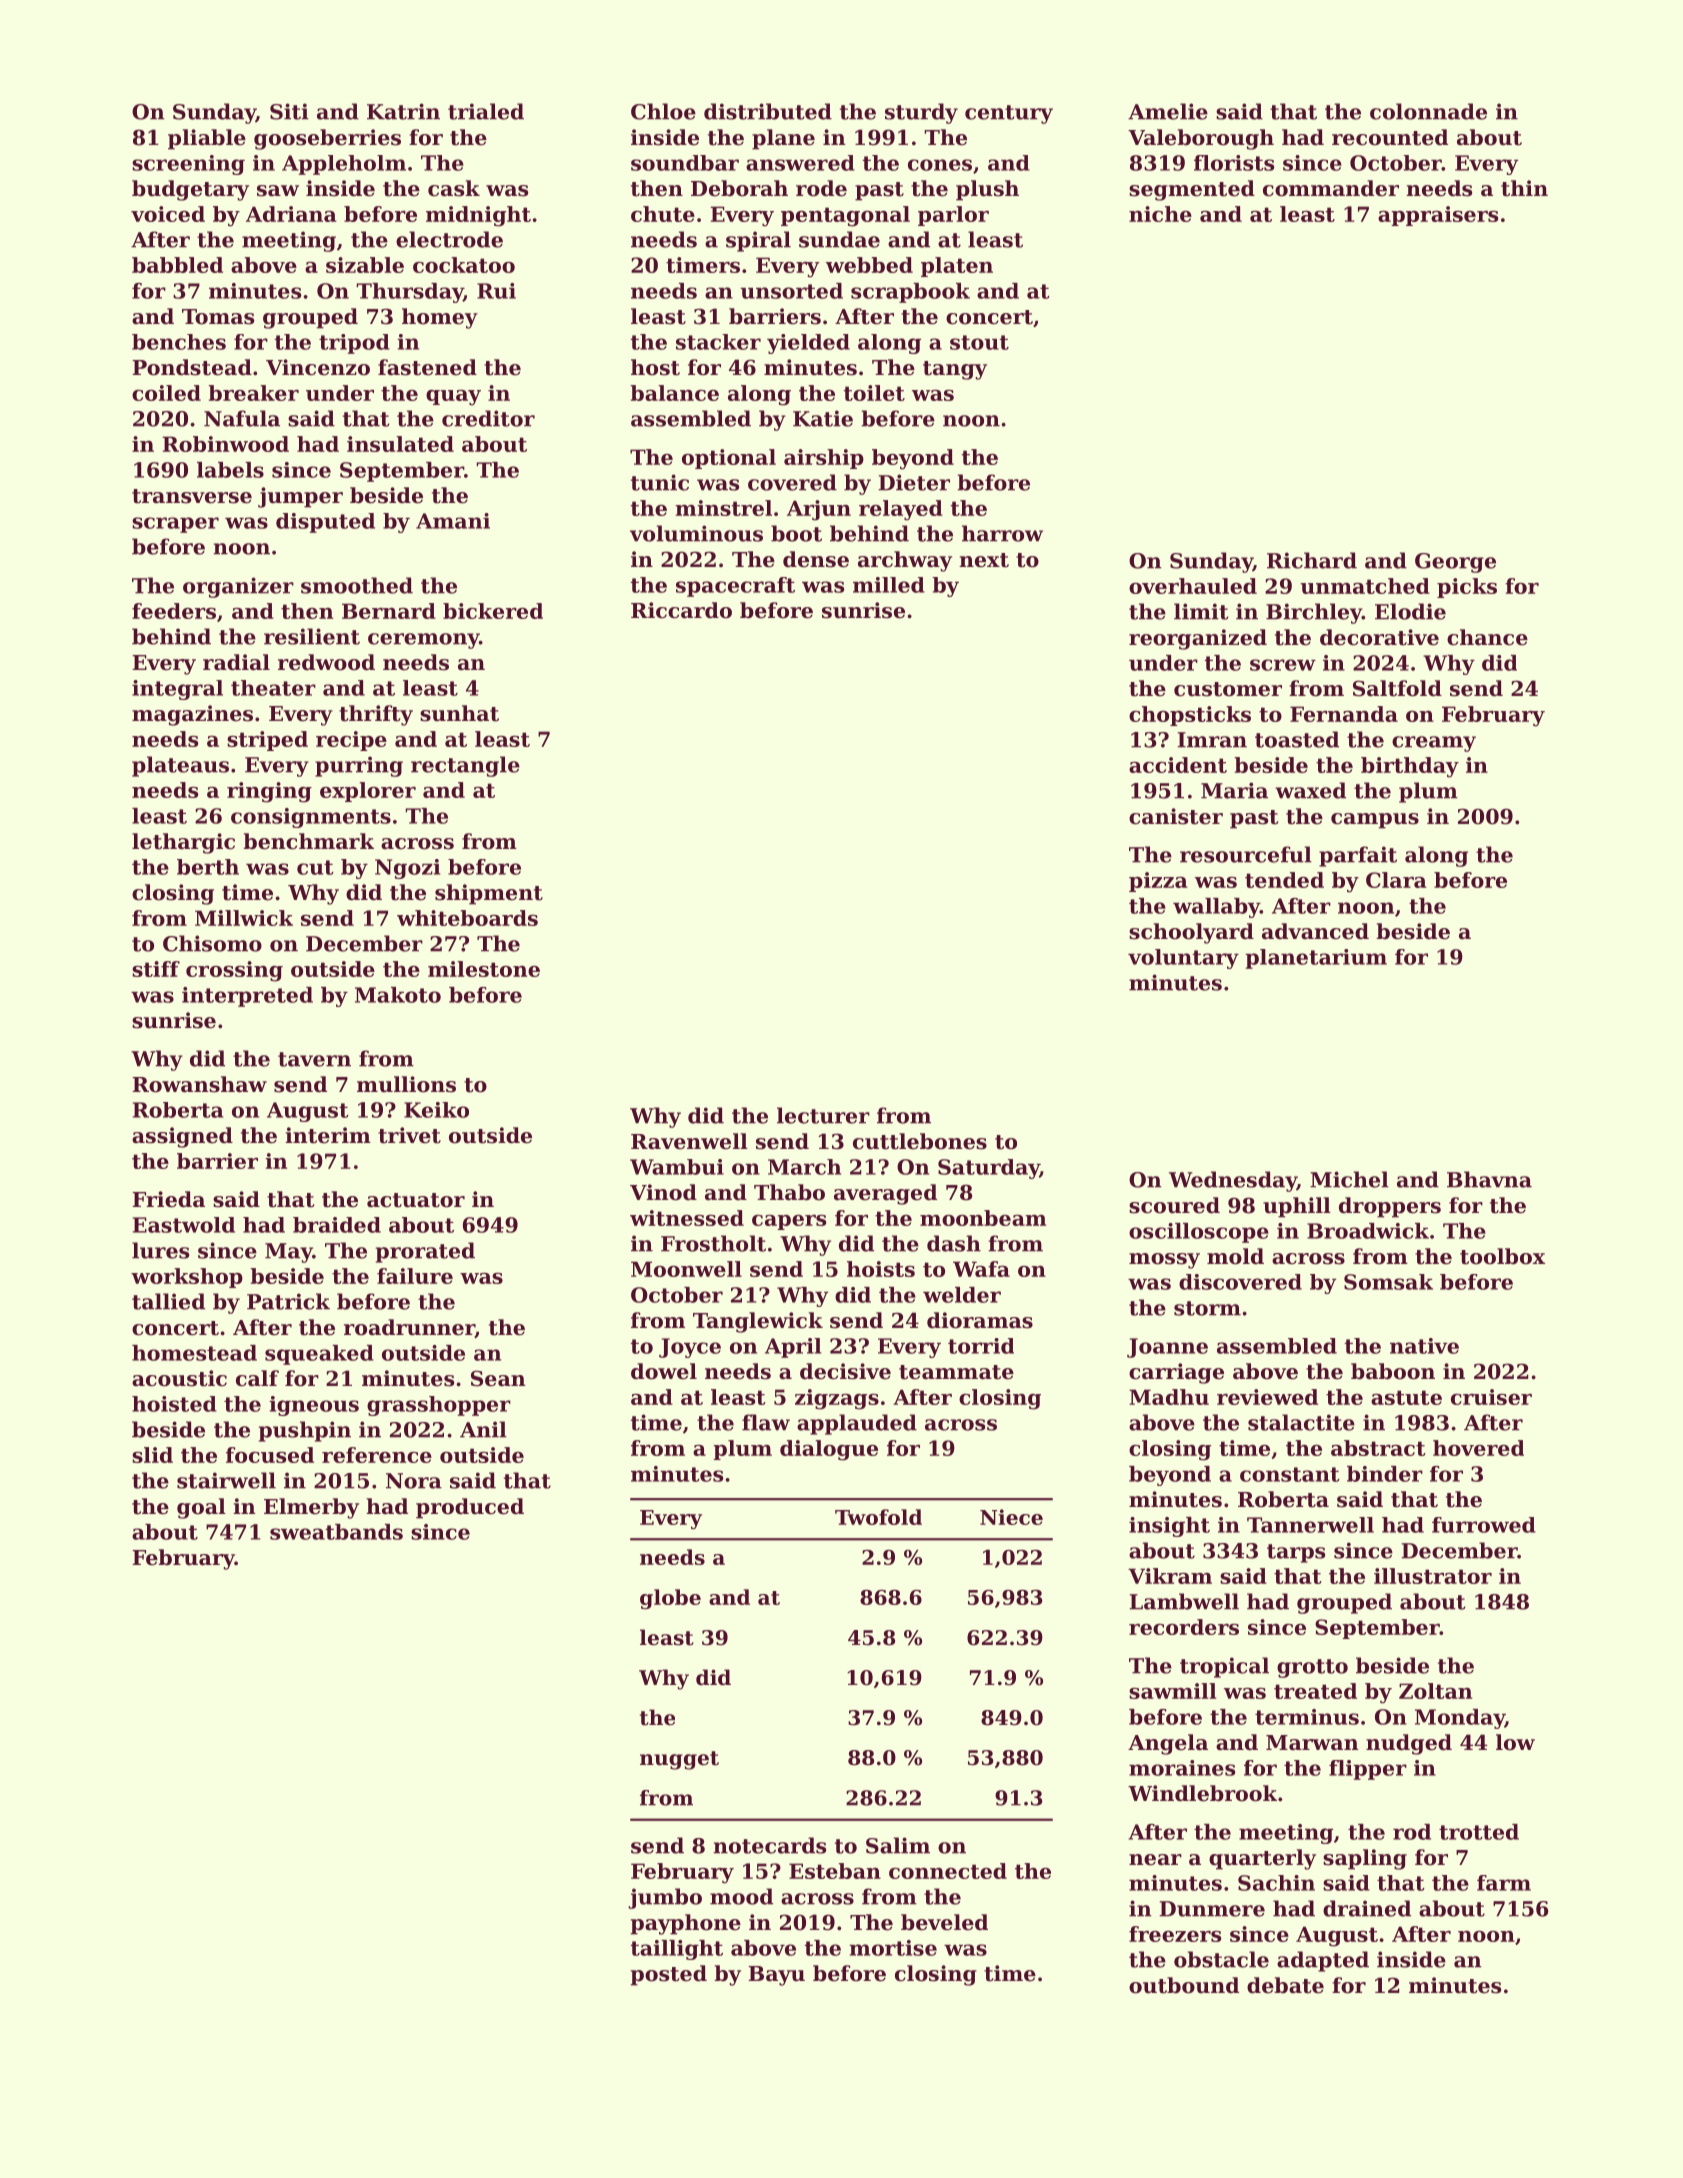 This screenshot has width=1683, height=2178. I want to click on mood, so click(741, 1896).
